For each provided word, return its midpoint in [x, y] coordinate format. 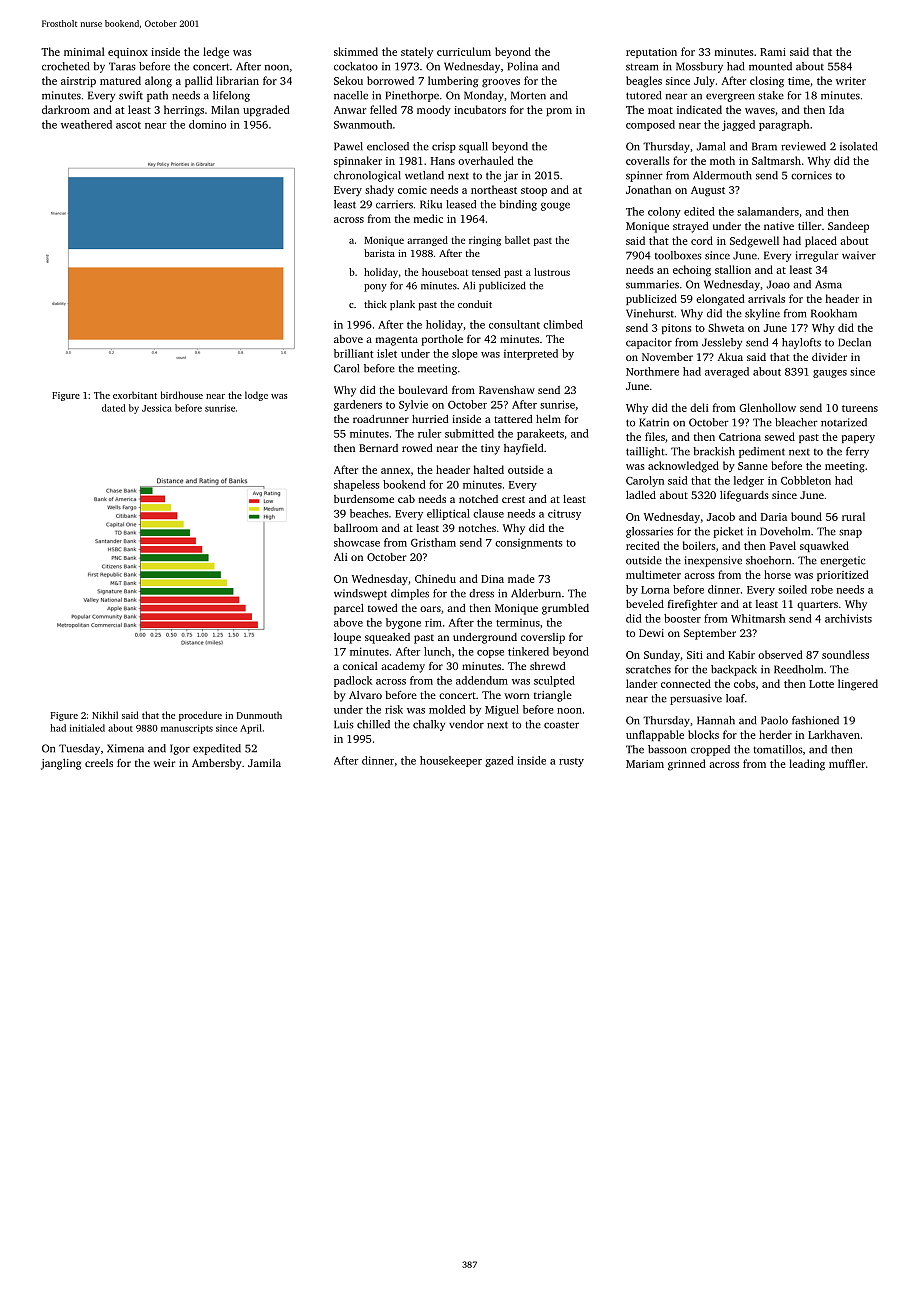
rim [433, 623]
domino [207, 124]
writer [851, 81]
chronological [367, 176]
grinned [687, 765]
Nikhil [105, 715]
